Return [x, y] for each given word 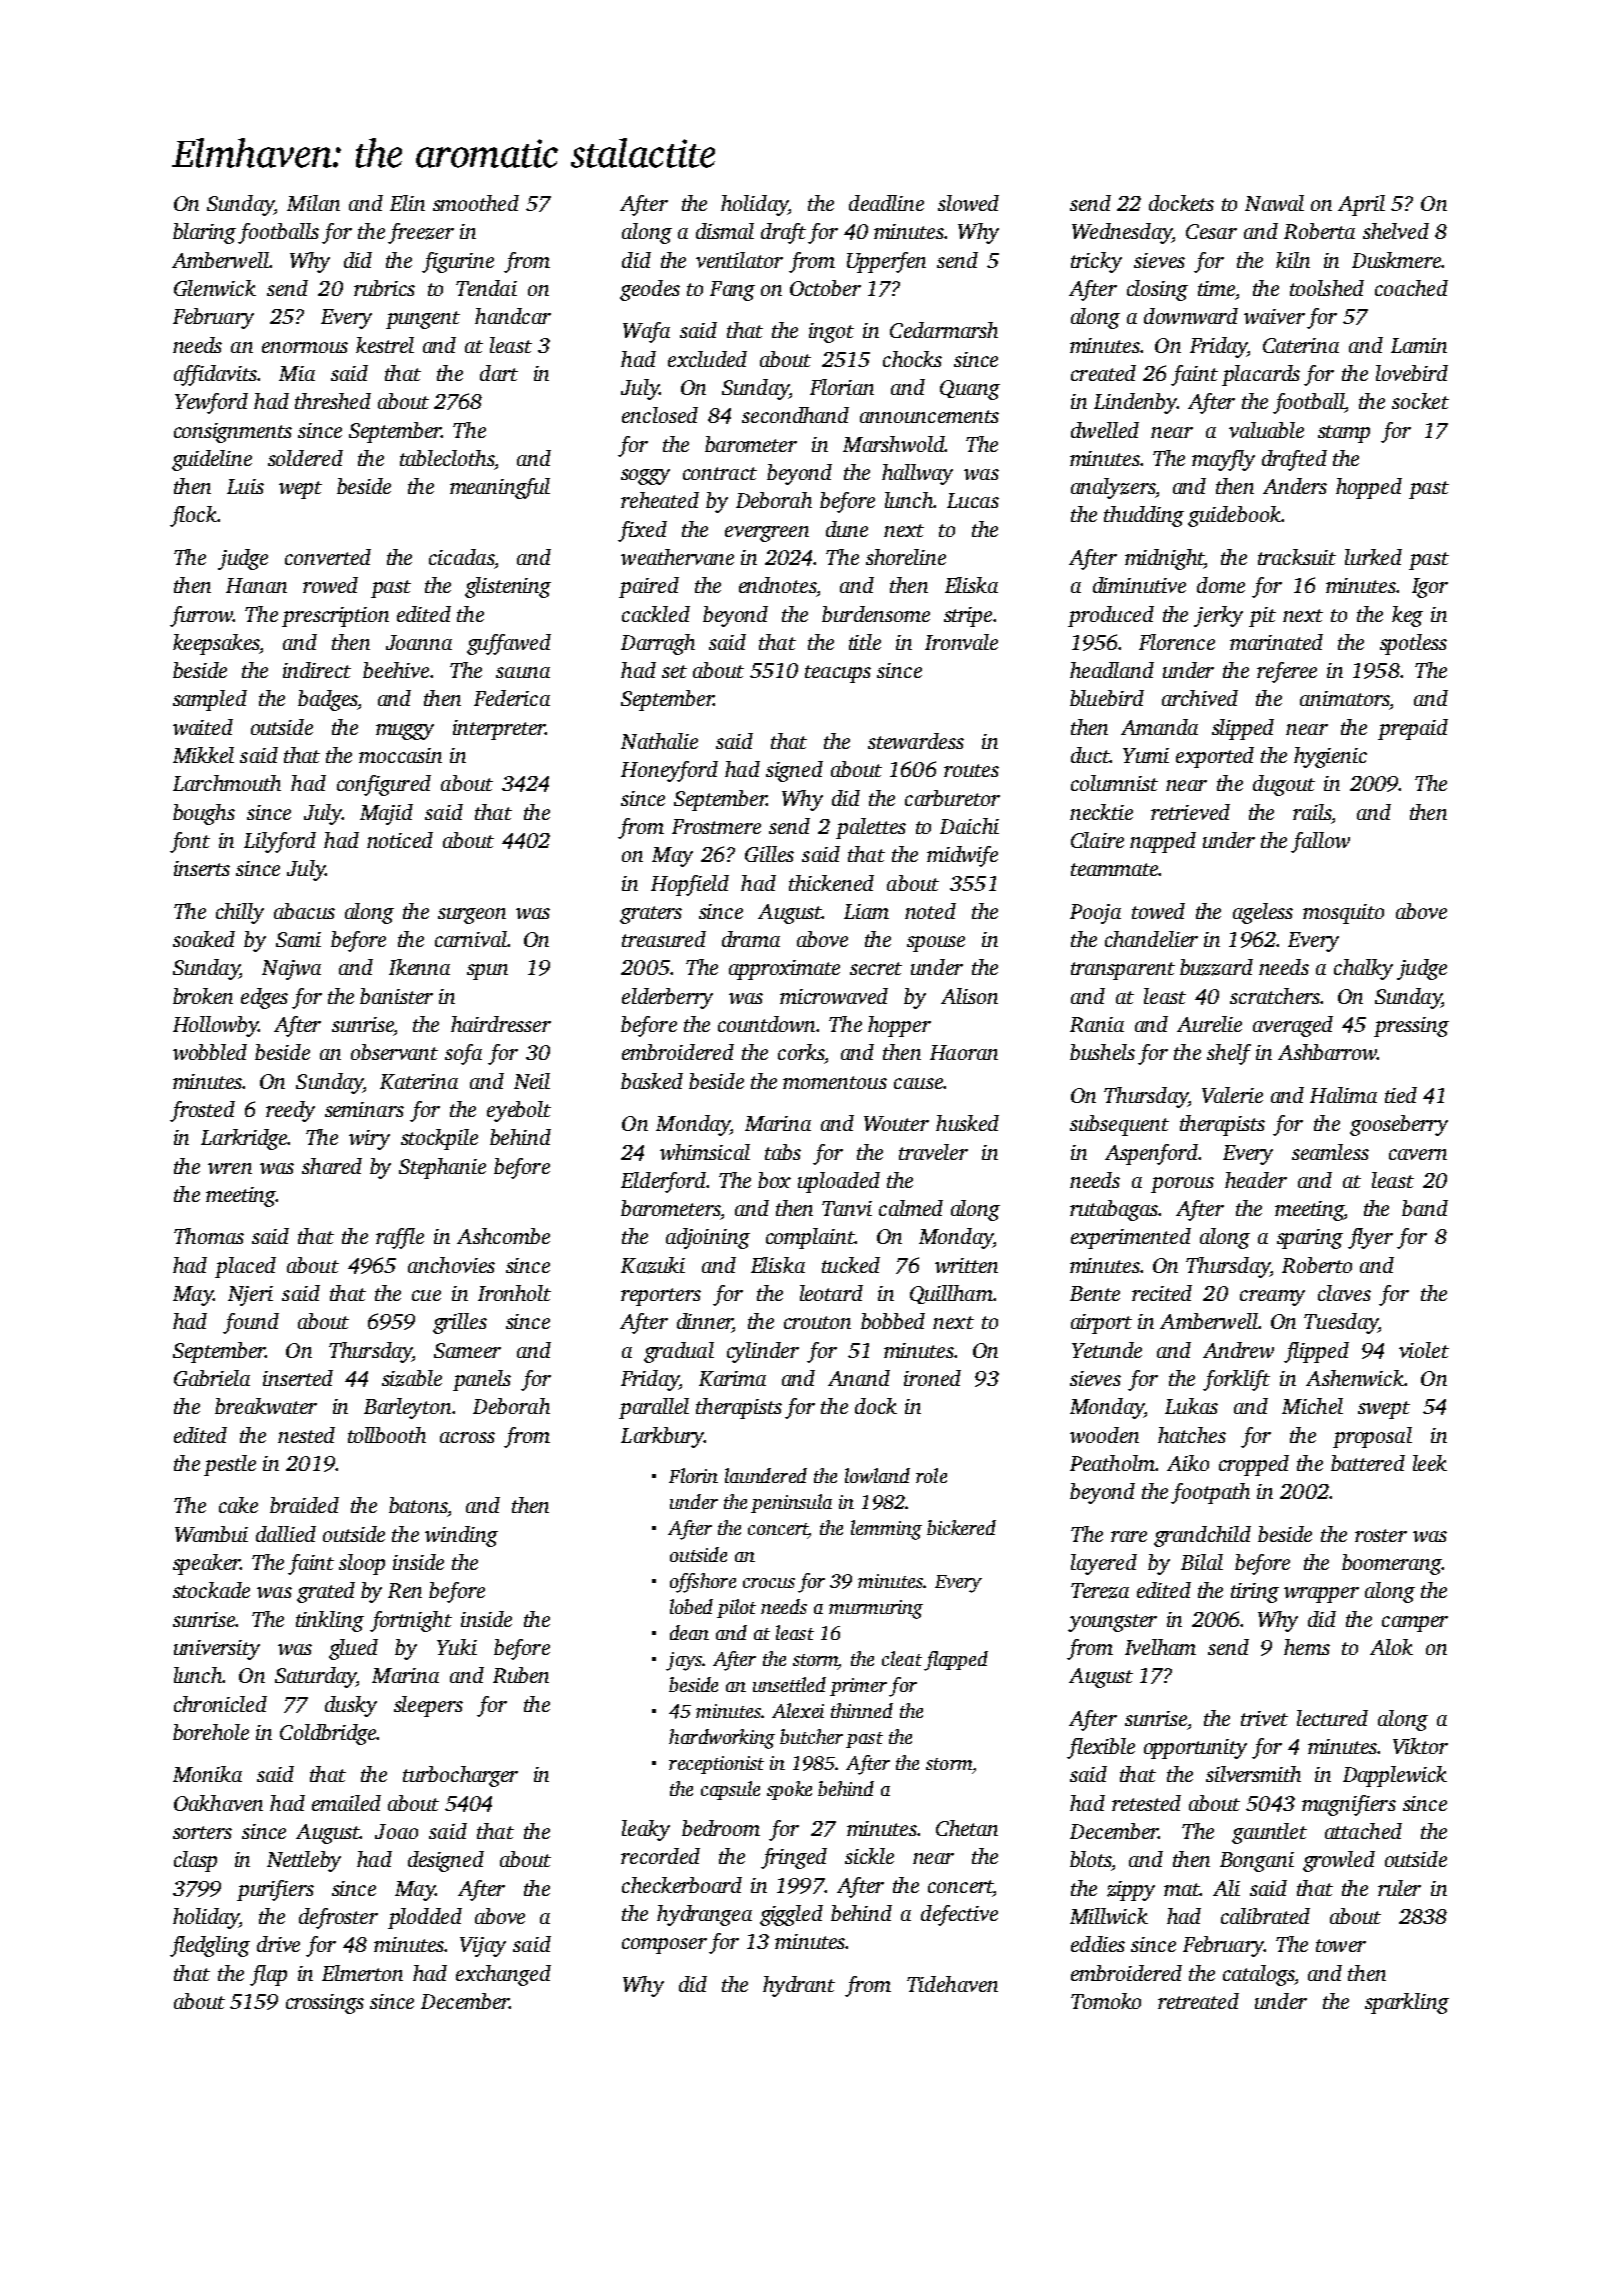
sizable [412, 1378]
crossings [325, 2004]
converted [328, 557]
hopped [1369, 488]
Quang [970, 390]
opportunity [1195, 1749]
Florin [693, 1475]
